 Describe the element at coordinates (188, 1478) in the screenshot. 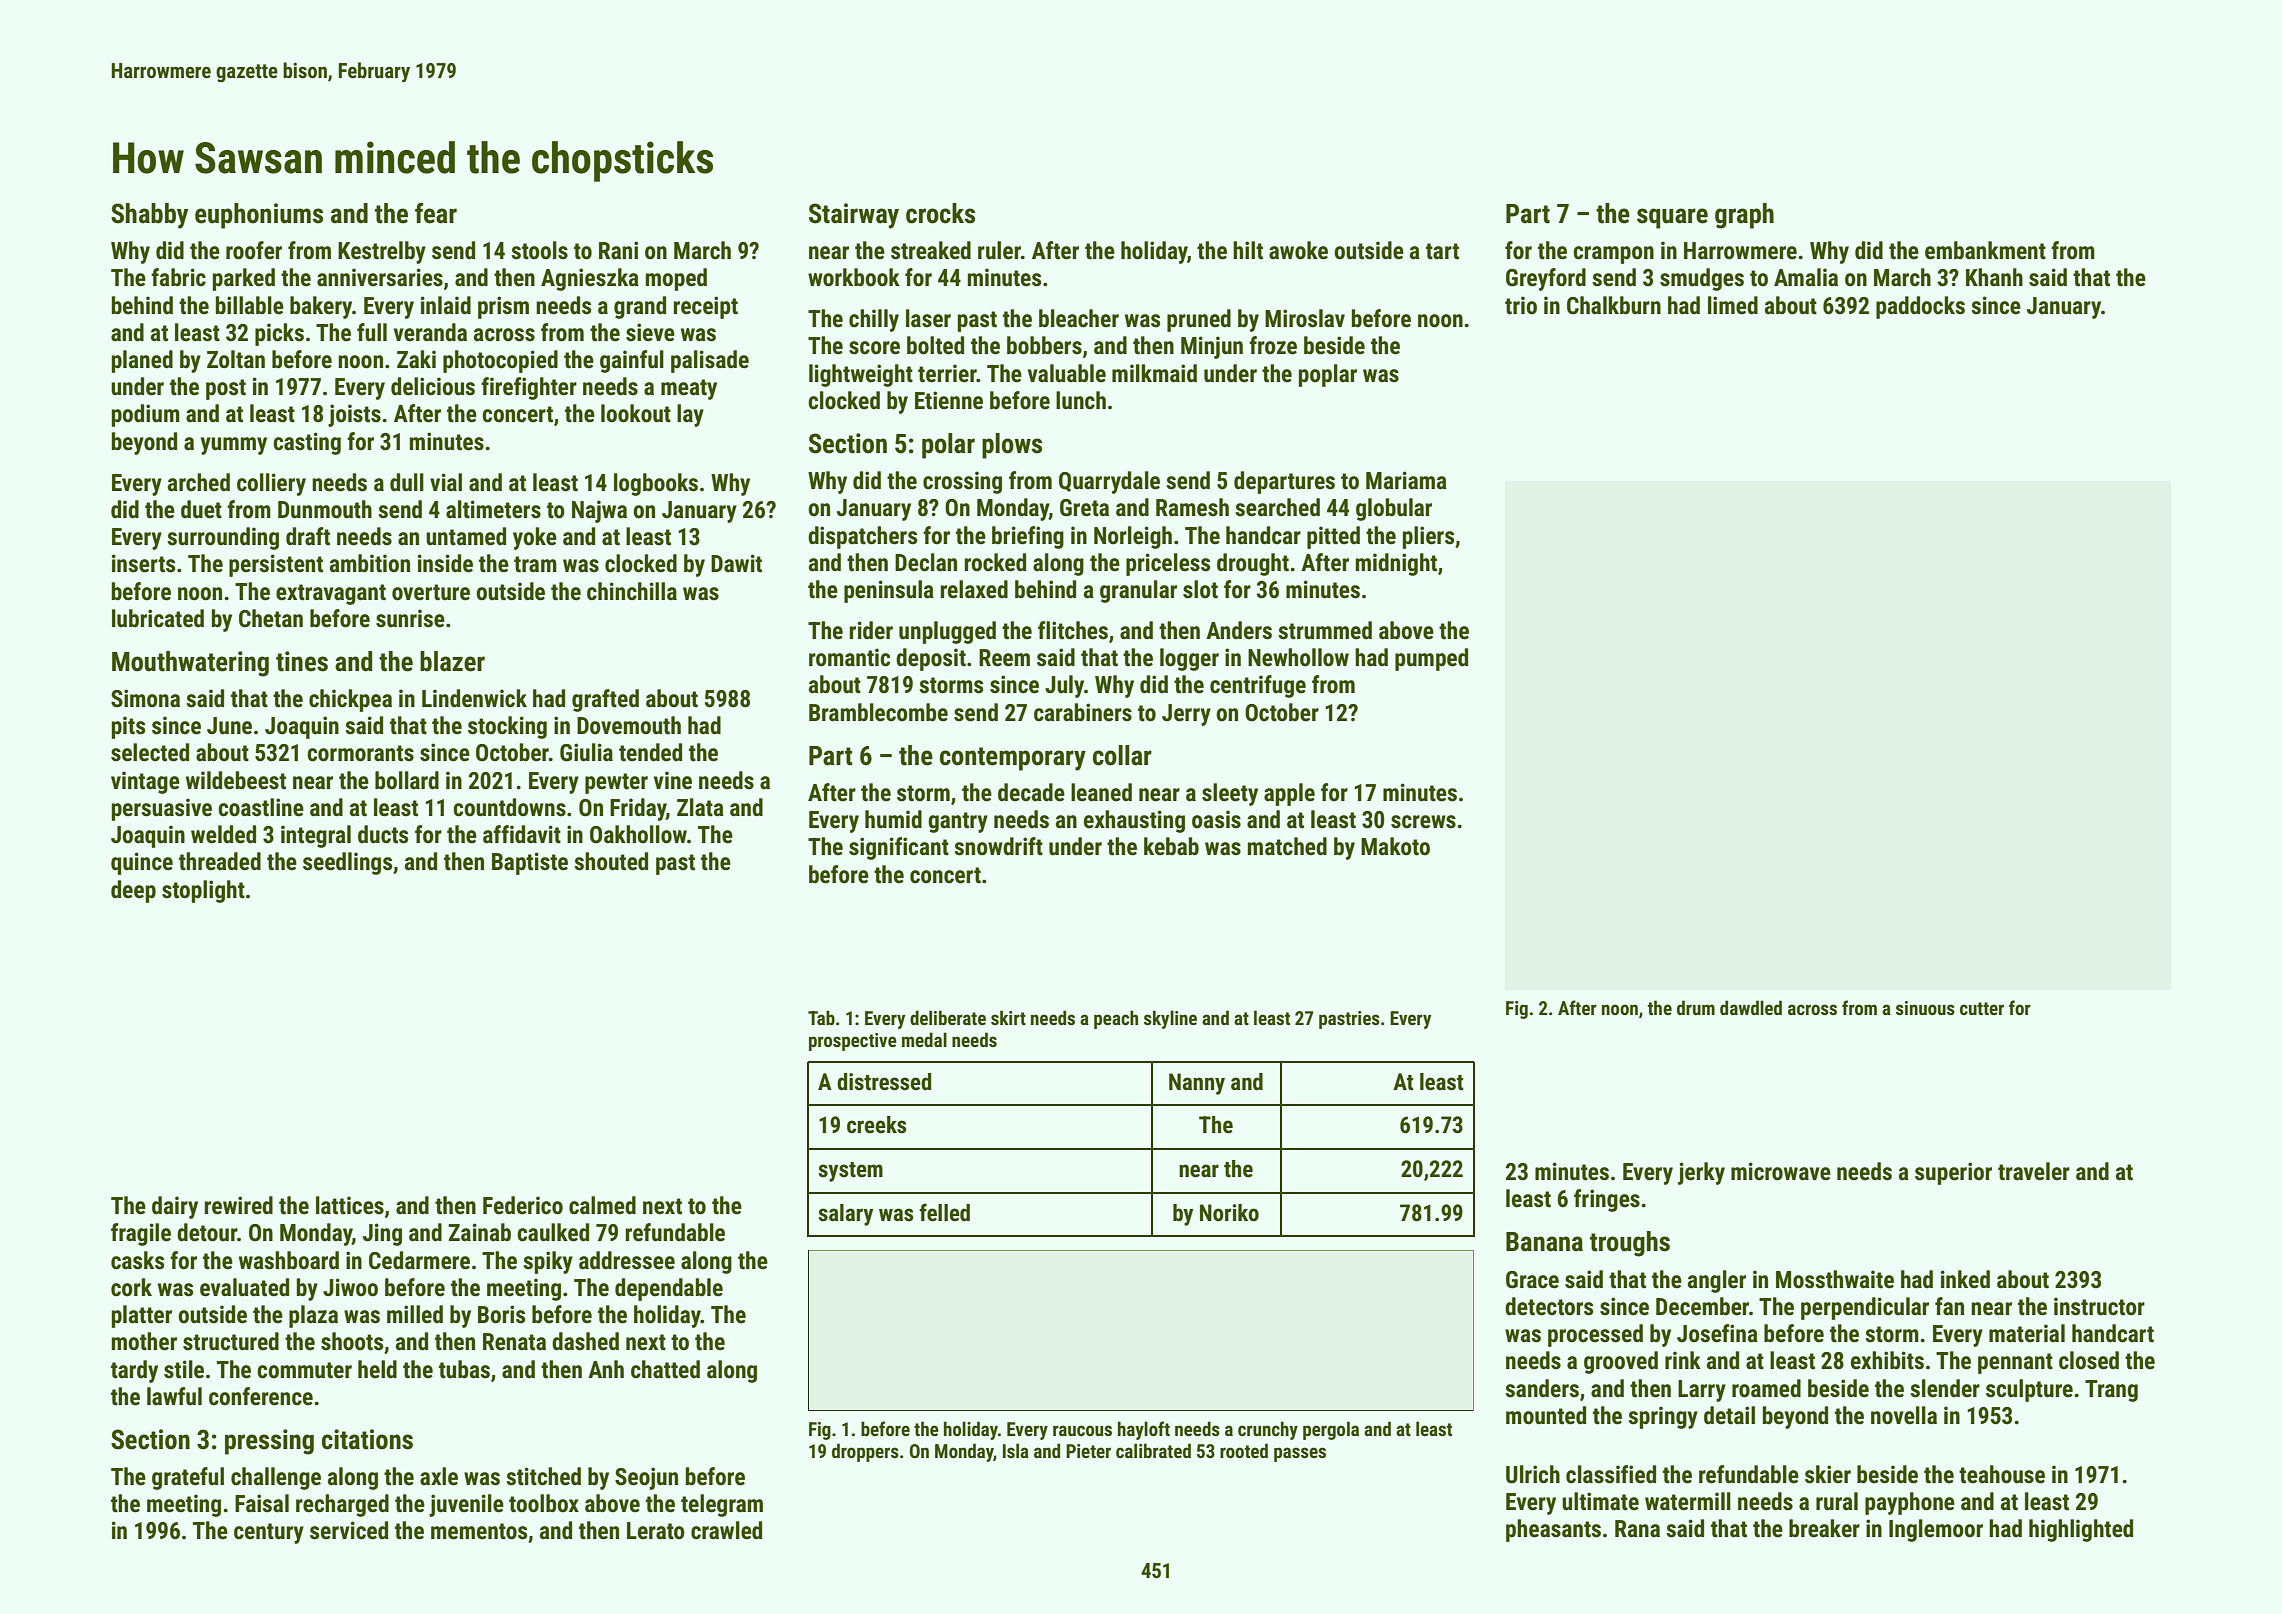

I see `grateful` at that location.
